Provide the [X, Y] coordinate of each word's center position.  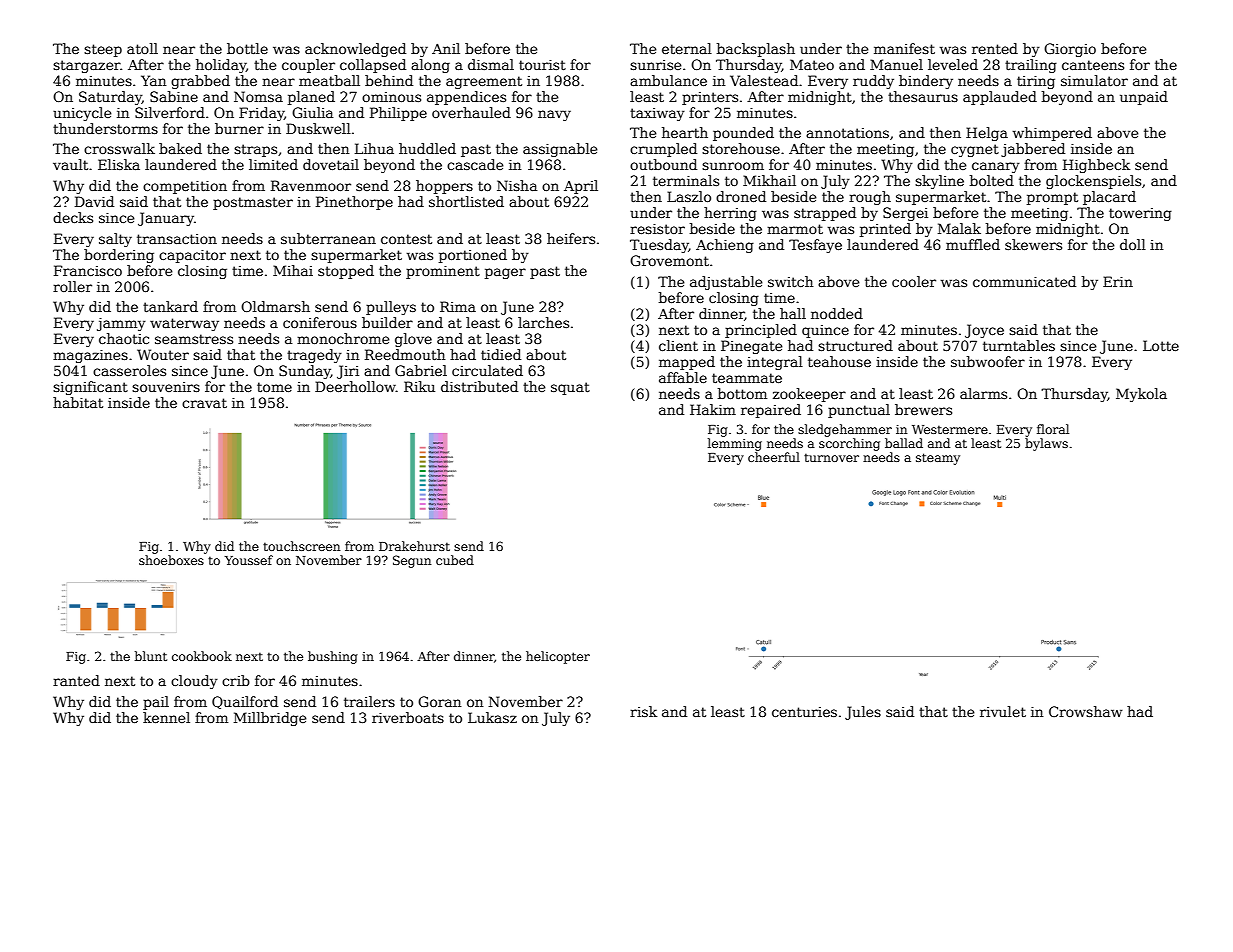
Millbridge [270, 719]
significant [90, 388]
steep [103, 50]
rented [995, 48]
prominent [443, 272]
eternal [687, 48]
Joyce [984, 331]
